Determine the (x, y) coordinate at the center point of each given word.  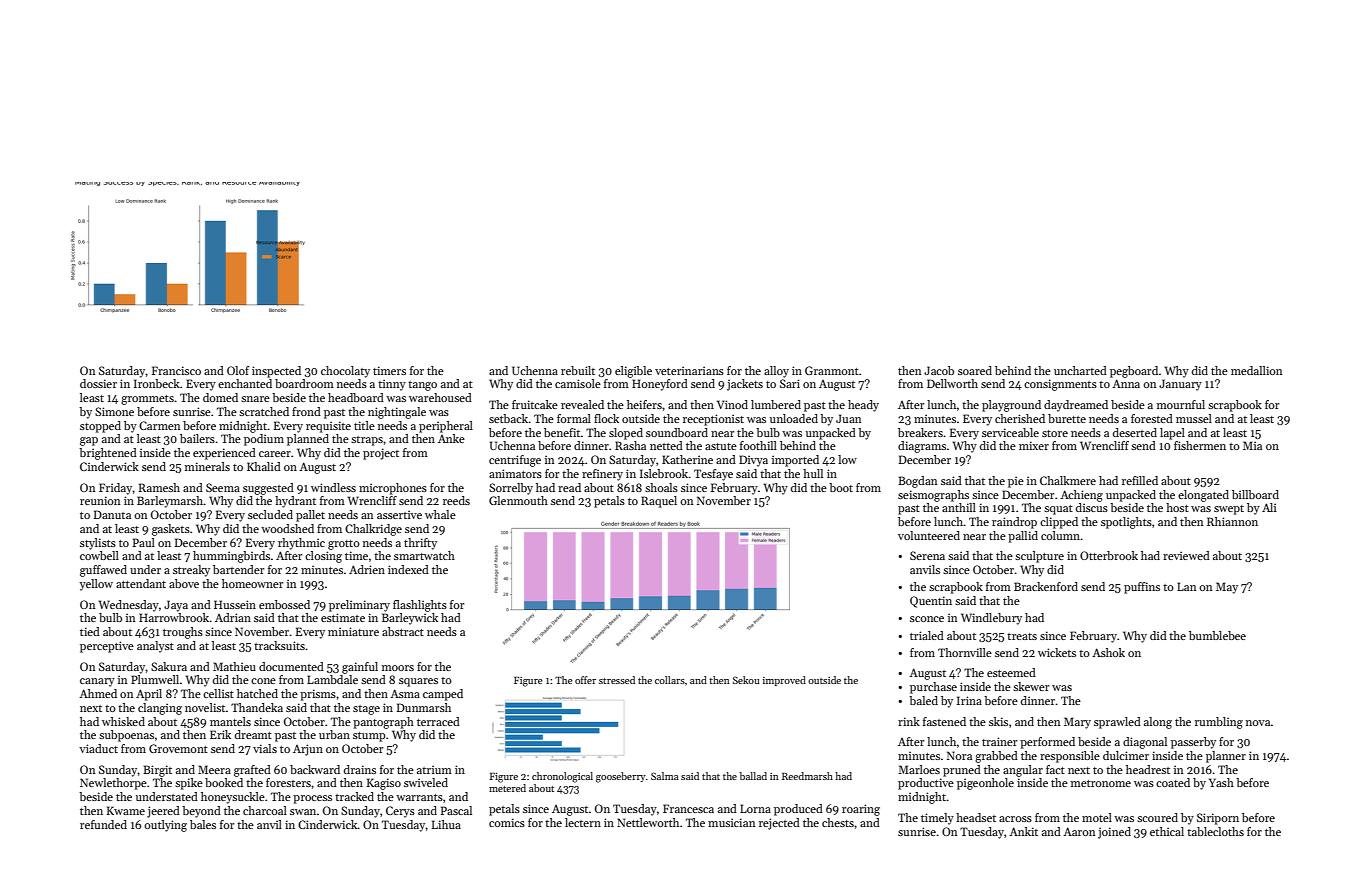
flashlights (420, 606)
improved (784, 681)
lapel (1172, 434)
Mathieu (234, 666)
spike (189, 784)
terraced (438, 721)
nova (1258, 723)
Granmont (832, 370)
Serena (927, 555)
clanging (160, 709)
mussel (1194, 418)
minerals (207, 466)
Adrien (367, 569)
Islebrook (664, 473)
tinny (392, 385)
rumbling (1219, 723)
